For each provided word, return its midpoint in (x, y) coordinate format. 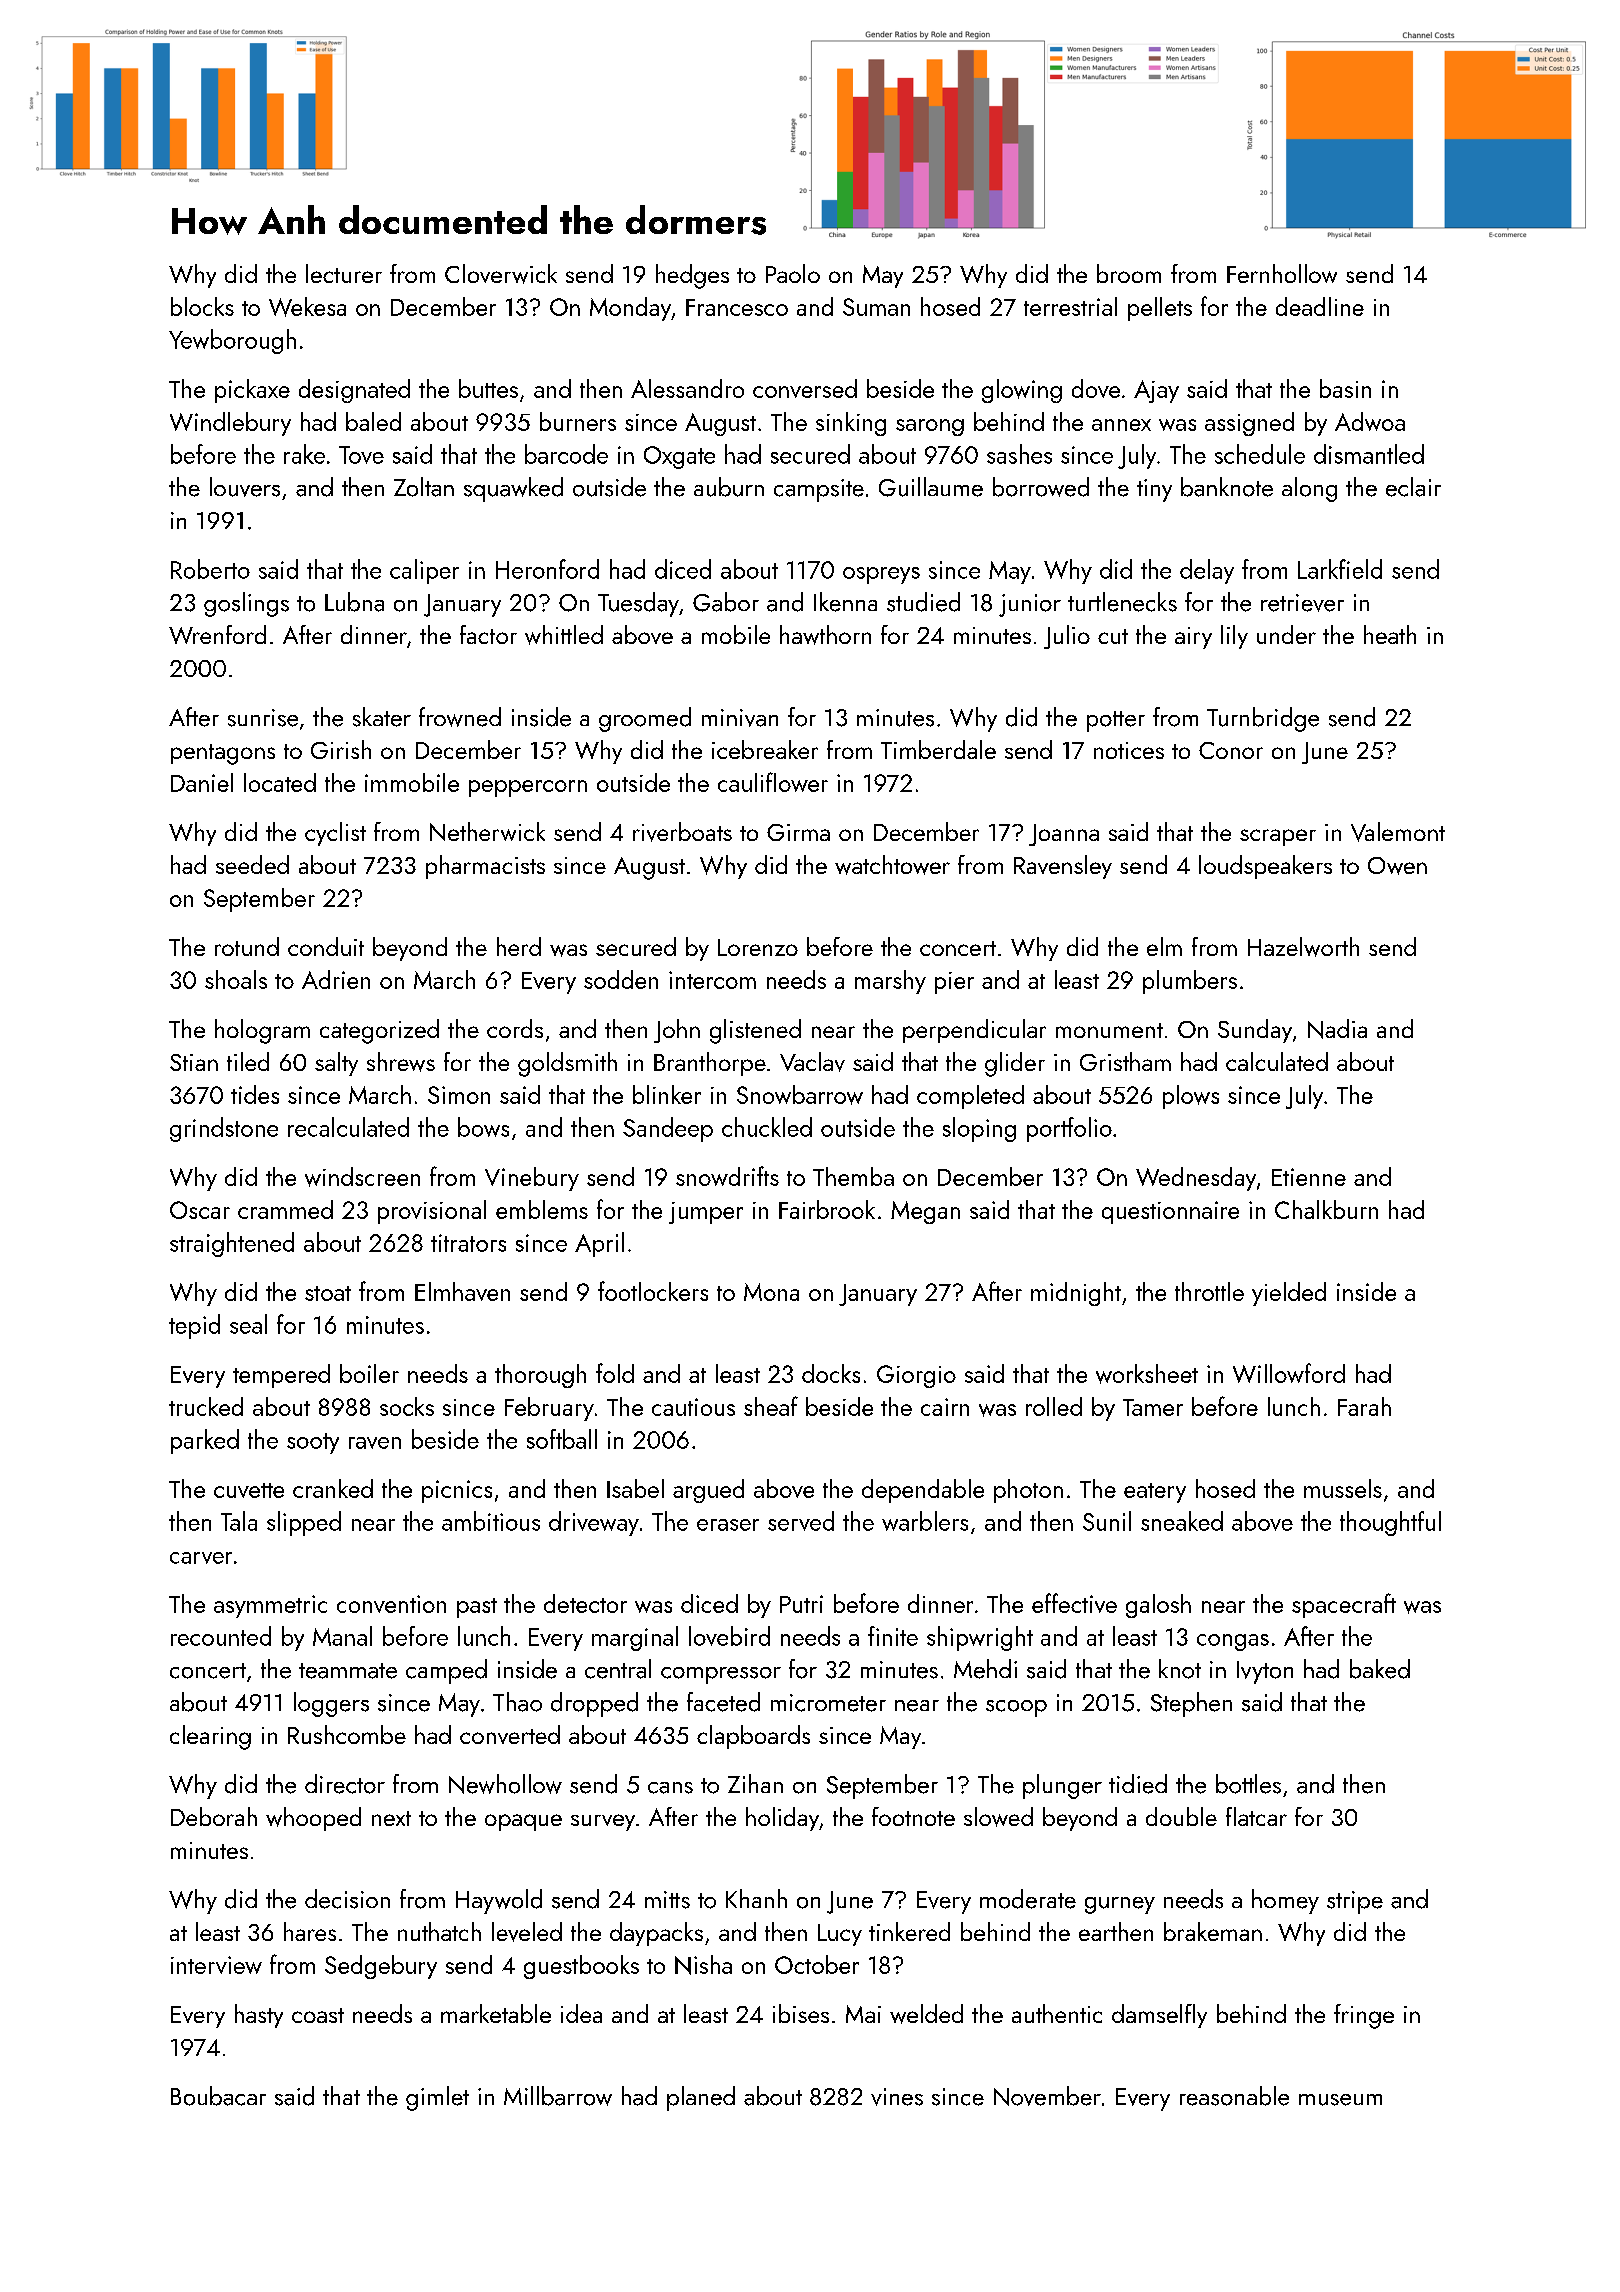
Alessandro (687, 388)
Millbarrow (558, 2096)
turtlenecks (1122, 602)
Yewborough (232, 341)
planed (701, 2098)
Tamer (1153, 1407)
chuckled (767, 1127)
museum (1340, 2100)
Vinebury (532, 1179)
